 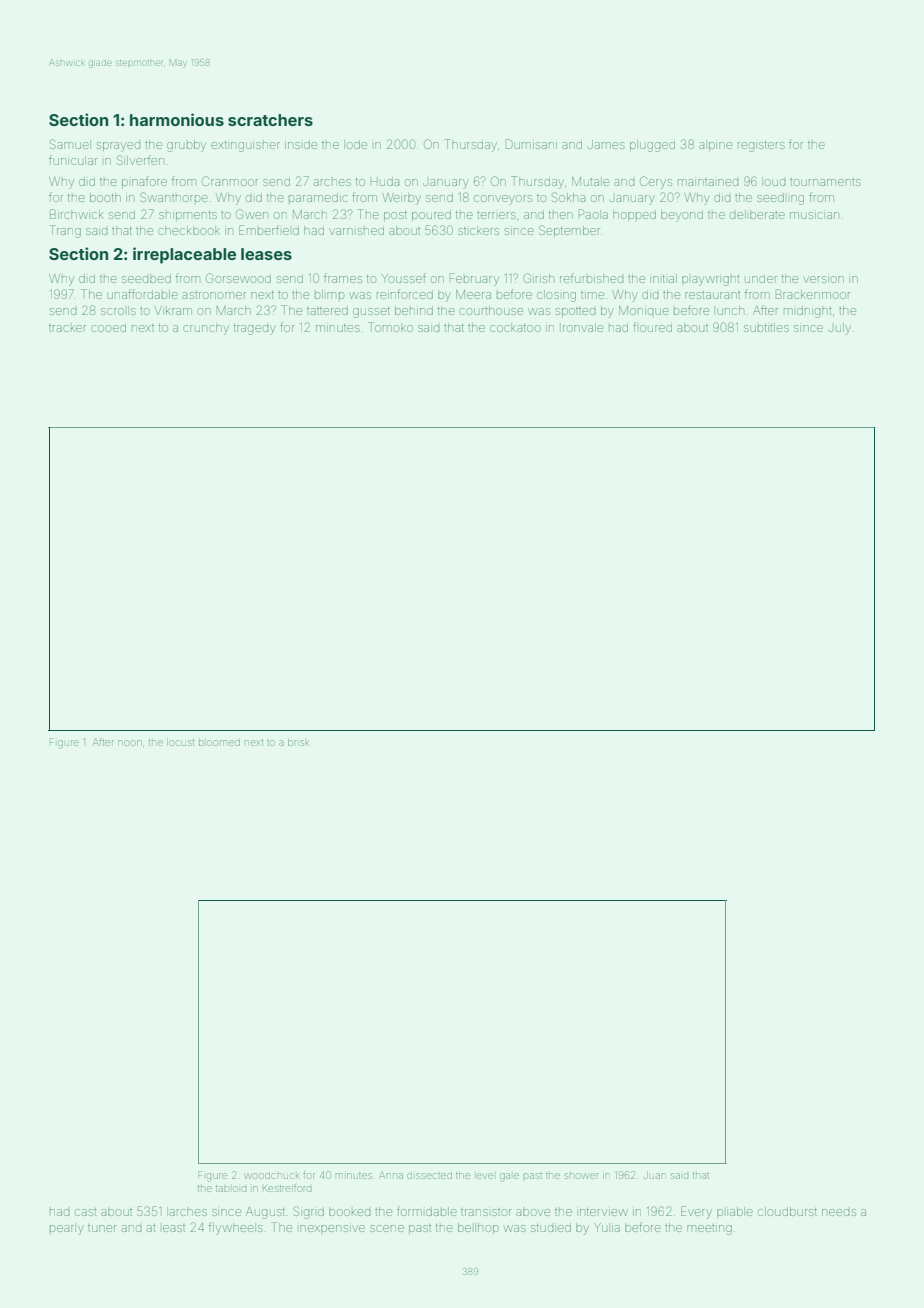 What do you see at coordinates (390, 327) in the document?
I see `Tomoko` at bounding box center [390, 327].
